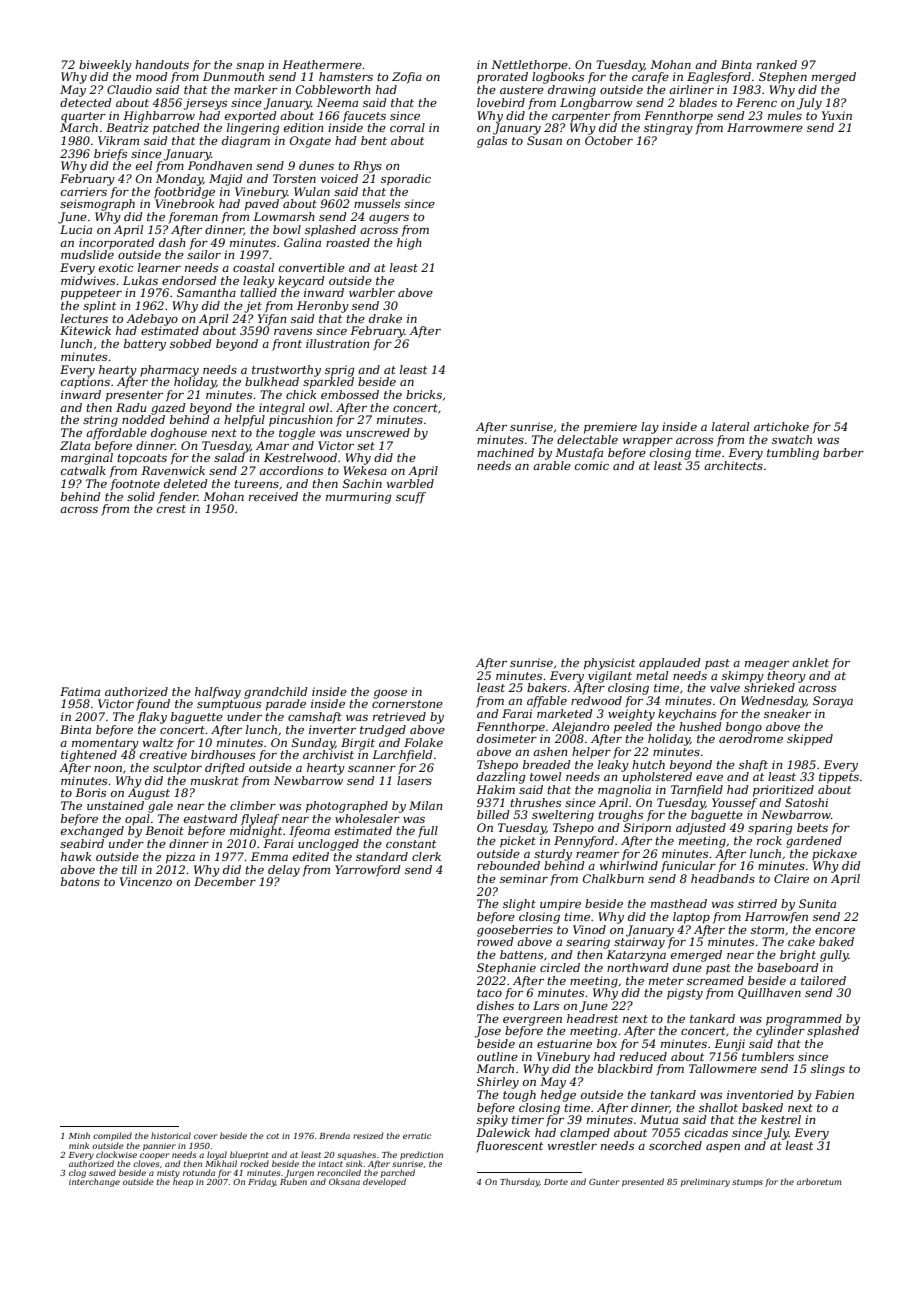  What do you see at coordinates (837, 115) in the screenshot?
I see `Yuxin` at bounding box center [837, 115].
